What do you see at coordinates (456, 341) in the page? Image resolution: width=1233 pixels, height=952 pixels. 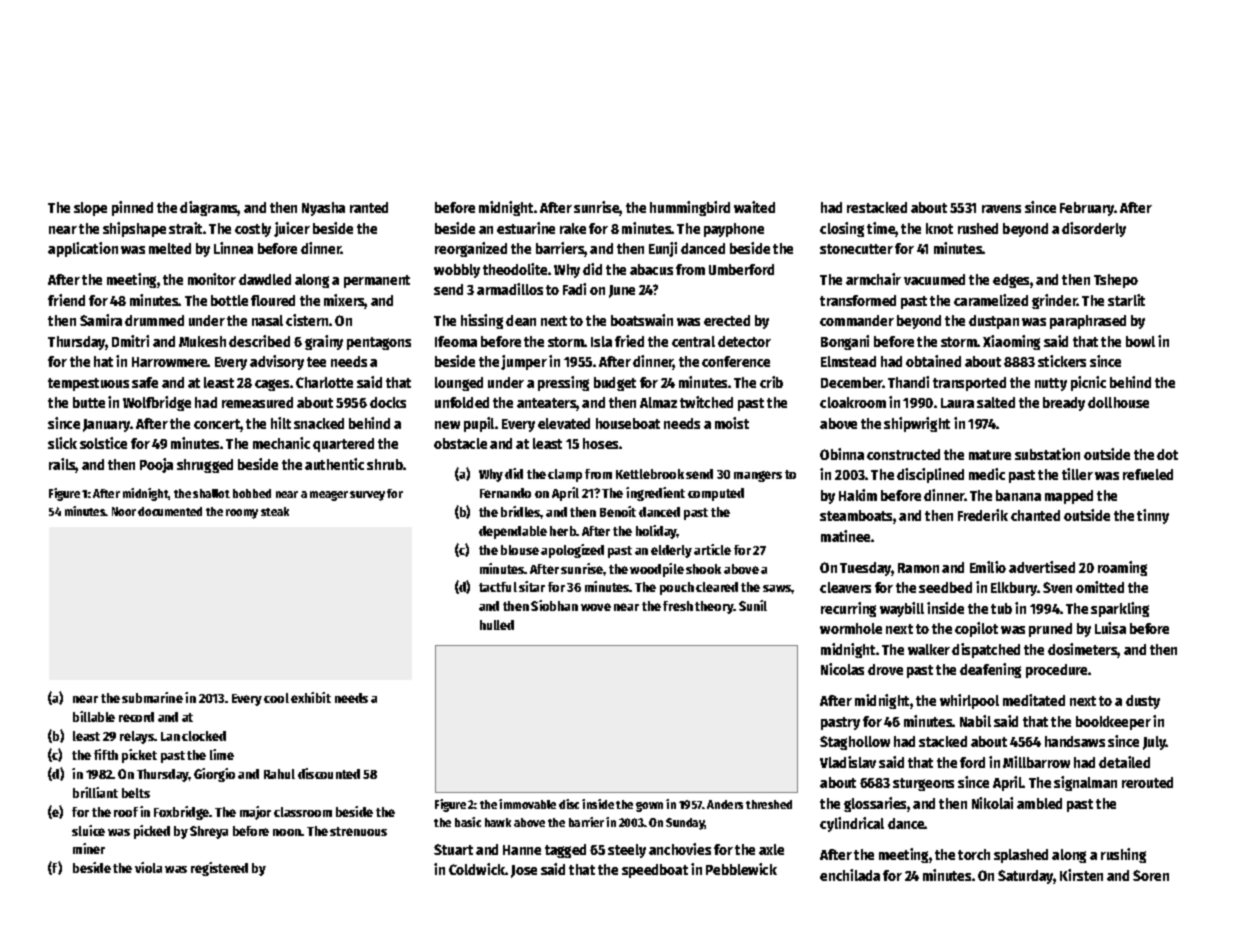 I see `Ifeoma` at bounding box center [456, 341].
